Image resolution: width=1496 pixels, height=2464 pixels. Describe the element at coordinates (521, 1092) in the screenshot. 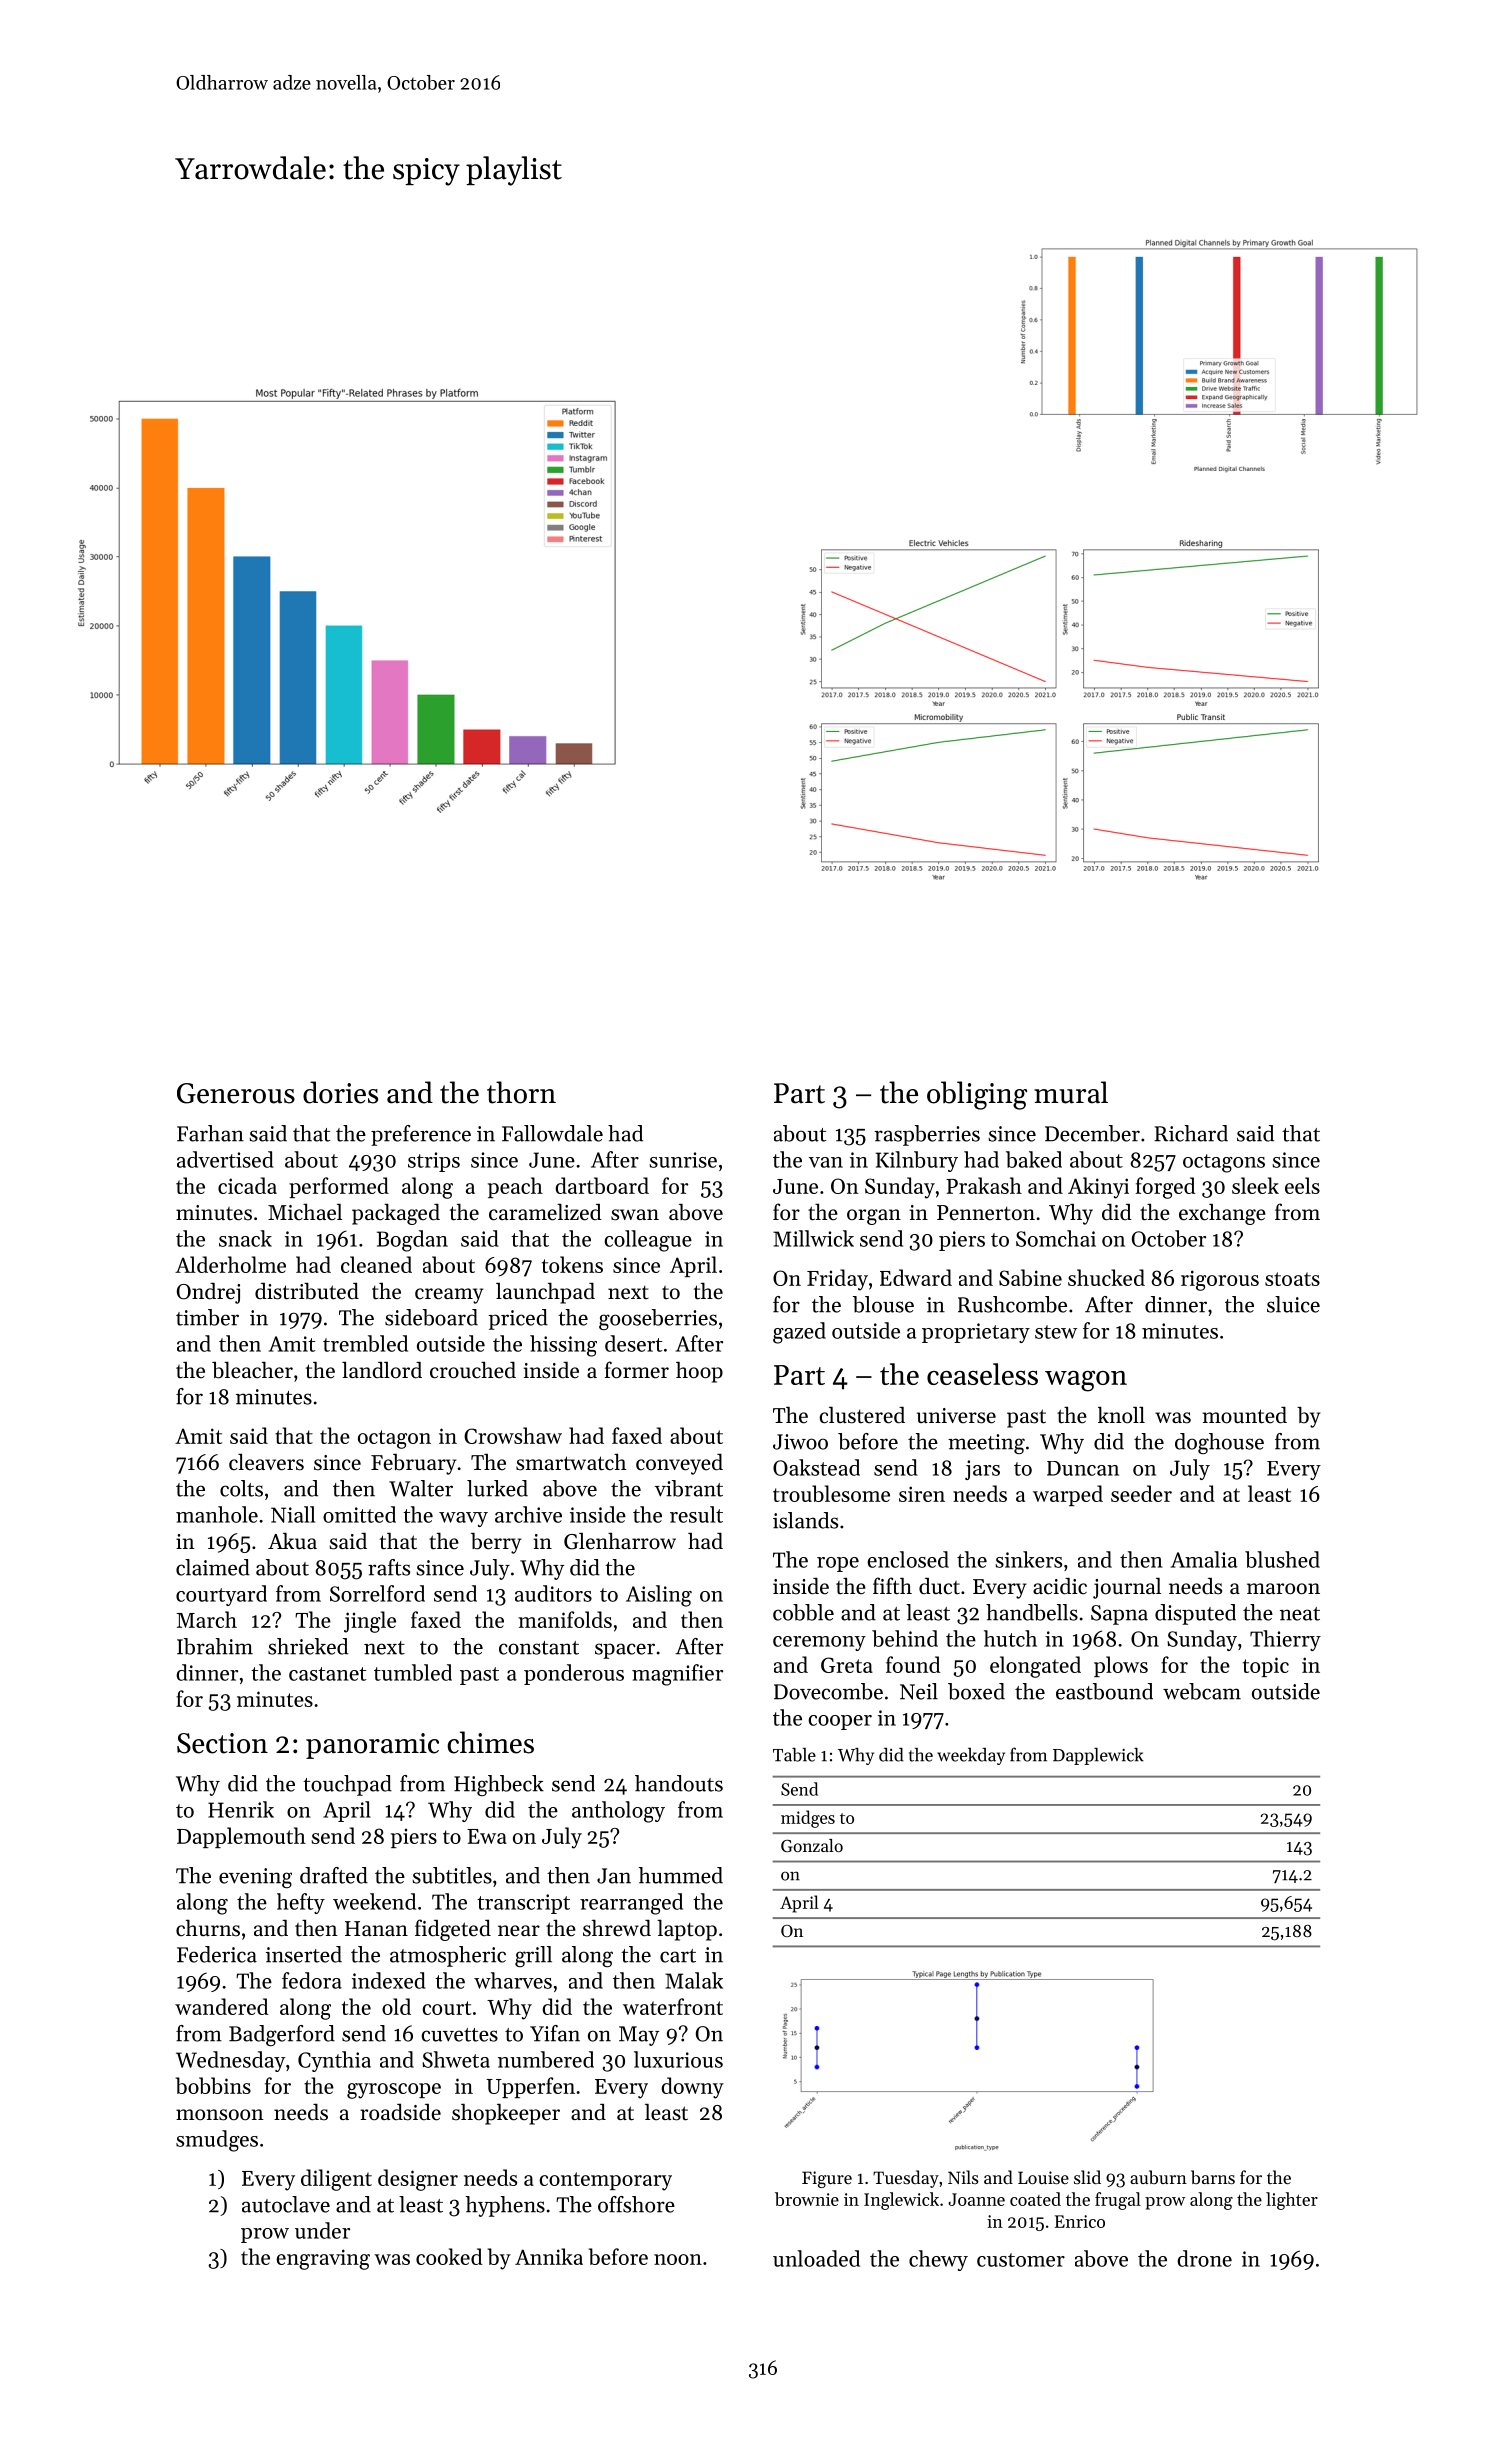

I see `thorn` at that location.
